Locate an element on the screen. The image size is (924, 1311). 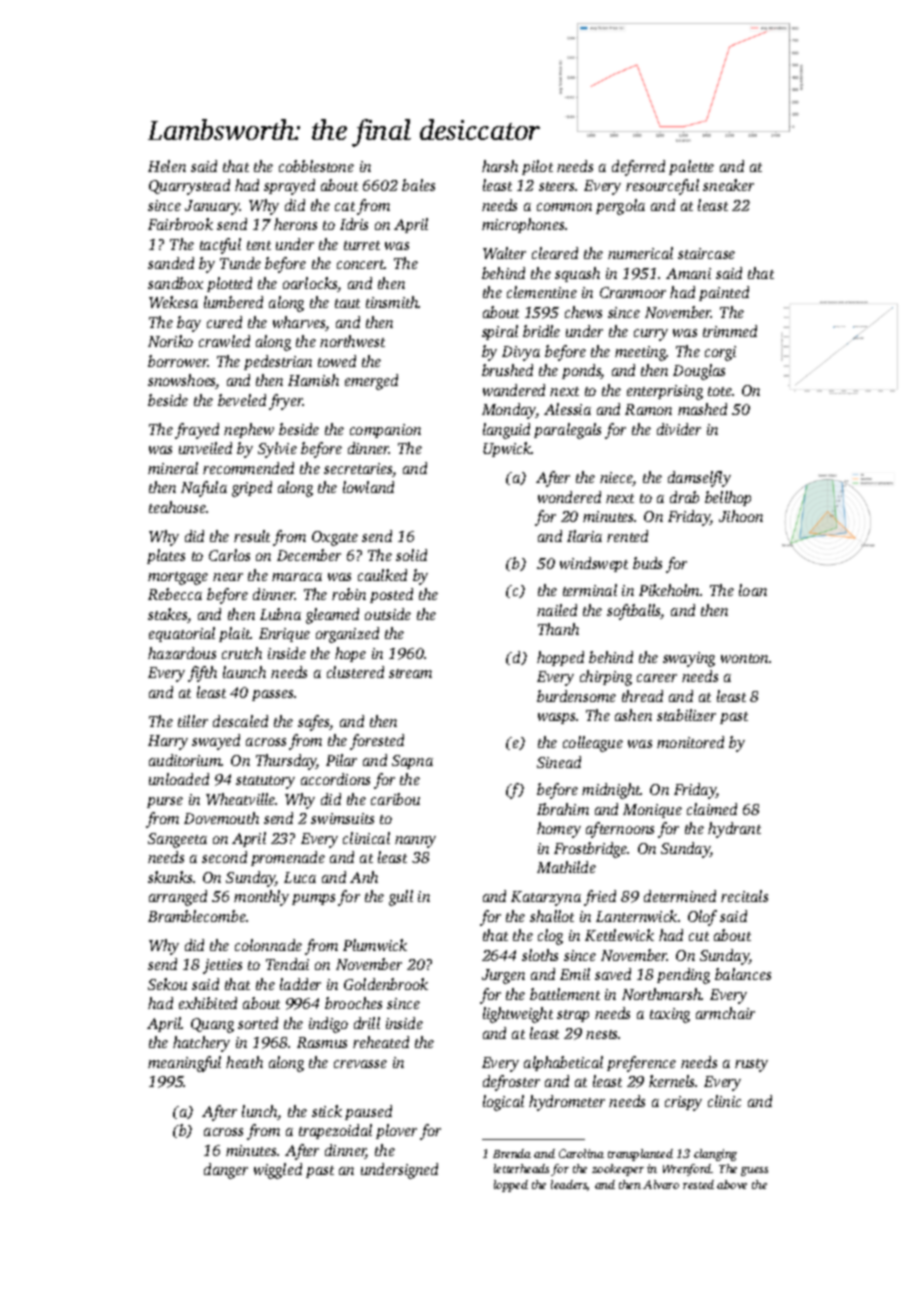
Walter is located at coordinates (504, 253).
